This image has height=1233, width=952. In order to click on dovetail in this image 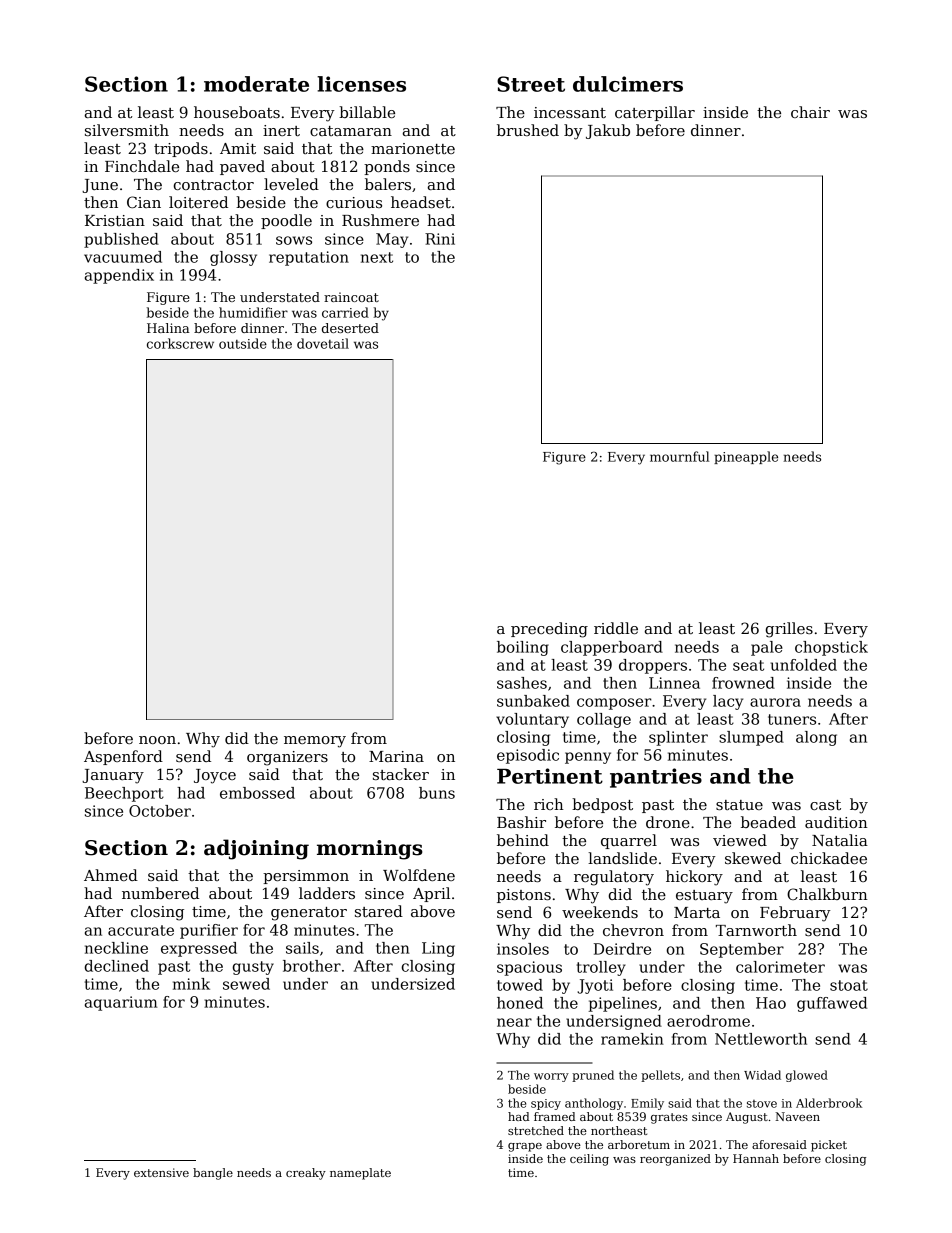, I will do `click(323, 343)`.
